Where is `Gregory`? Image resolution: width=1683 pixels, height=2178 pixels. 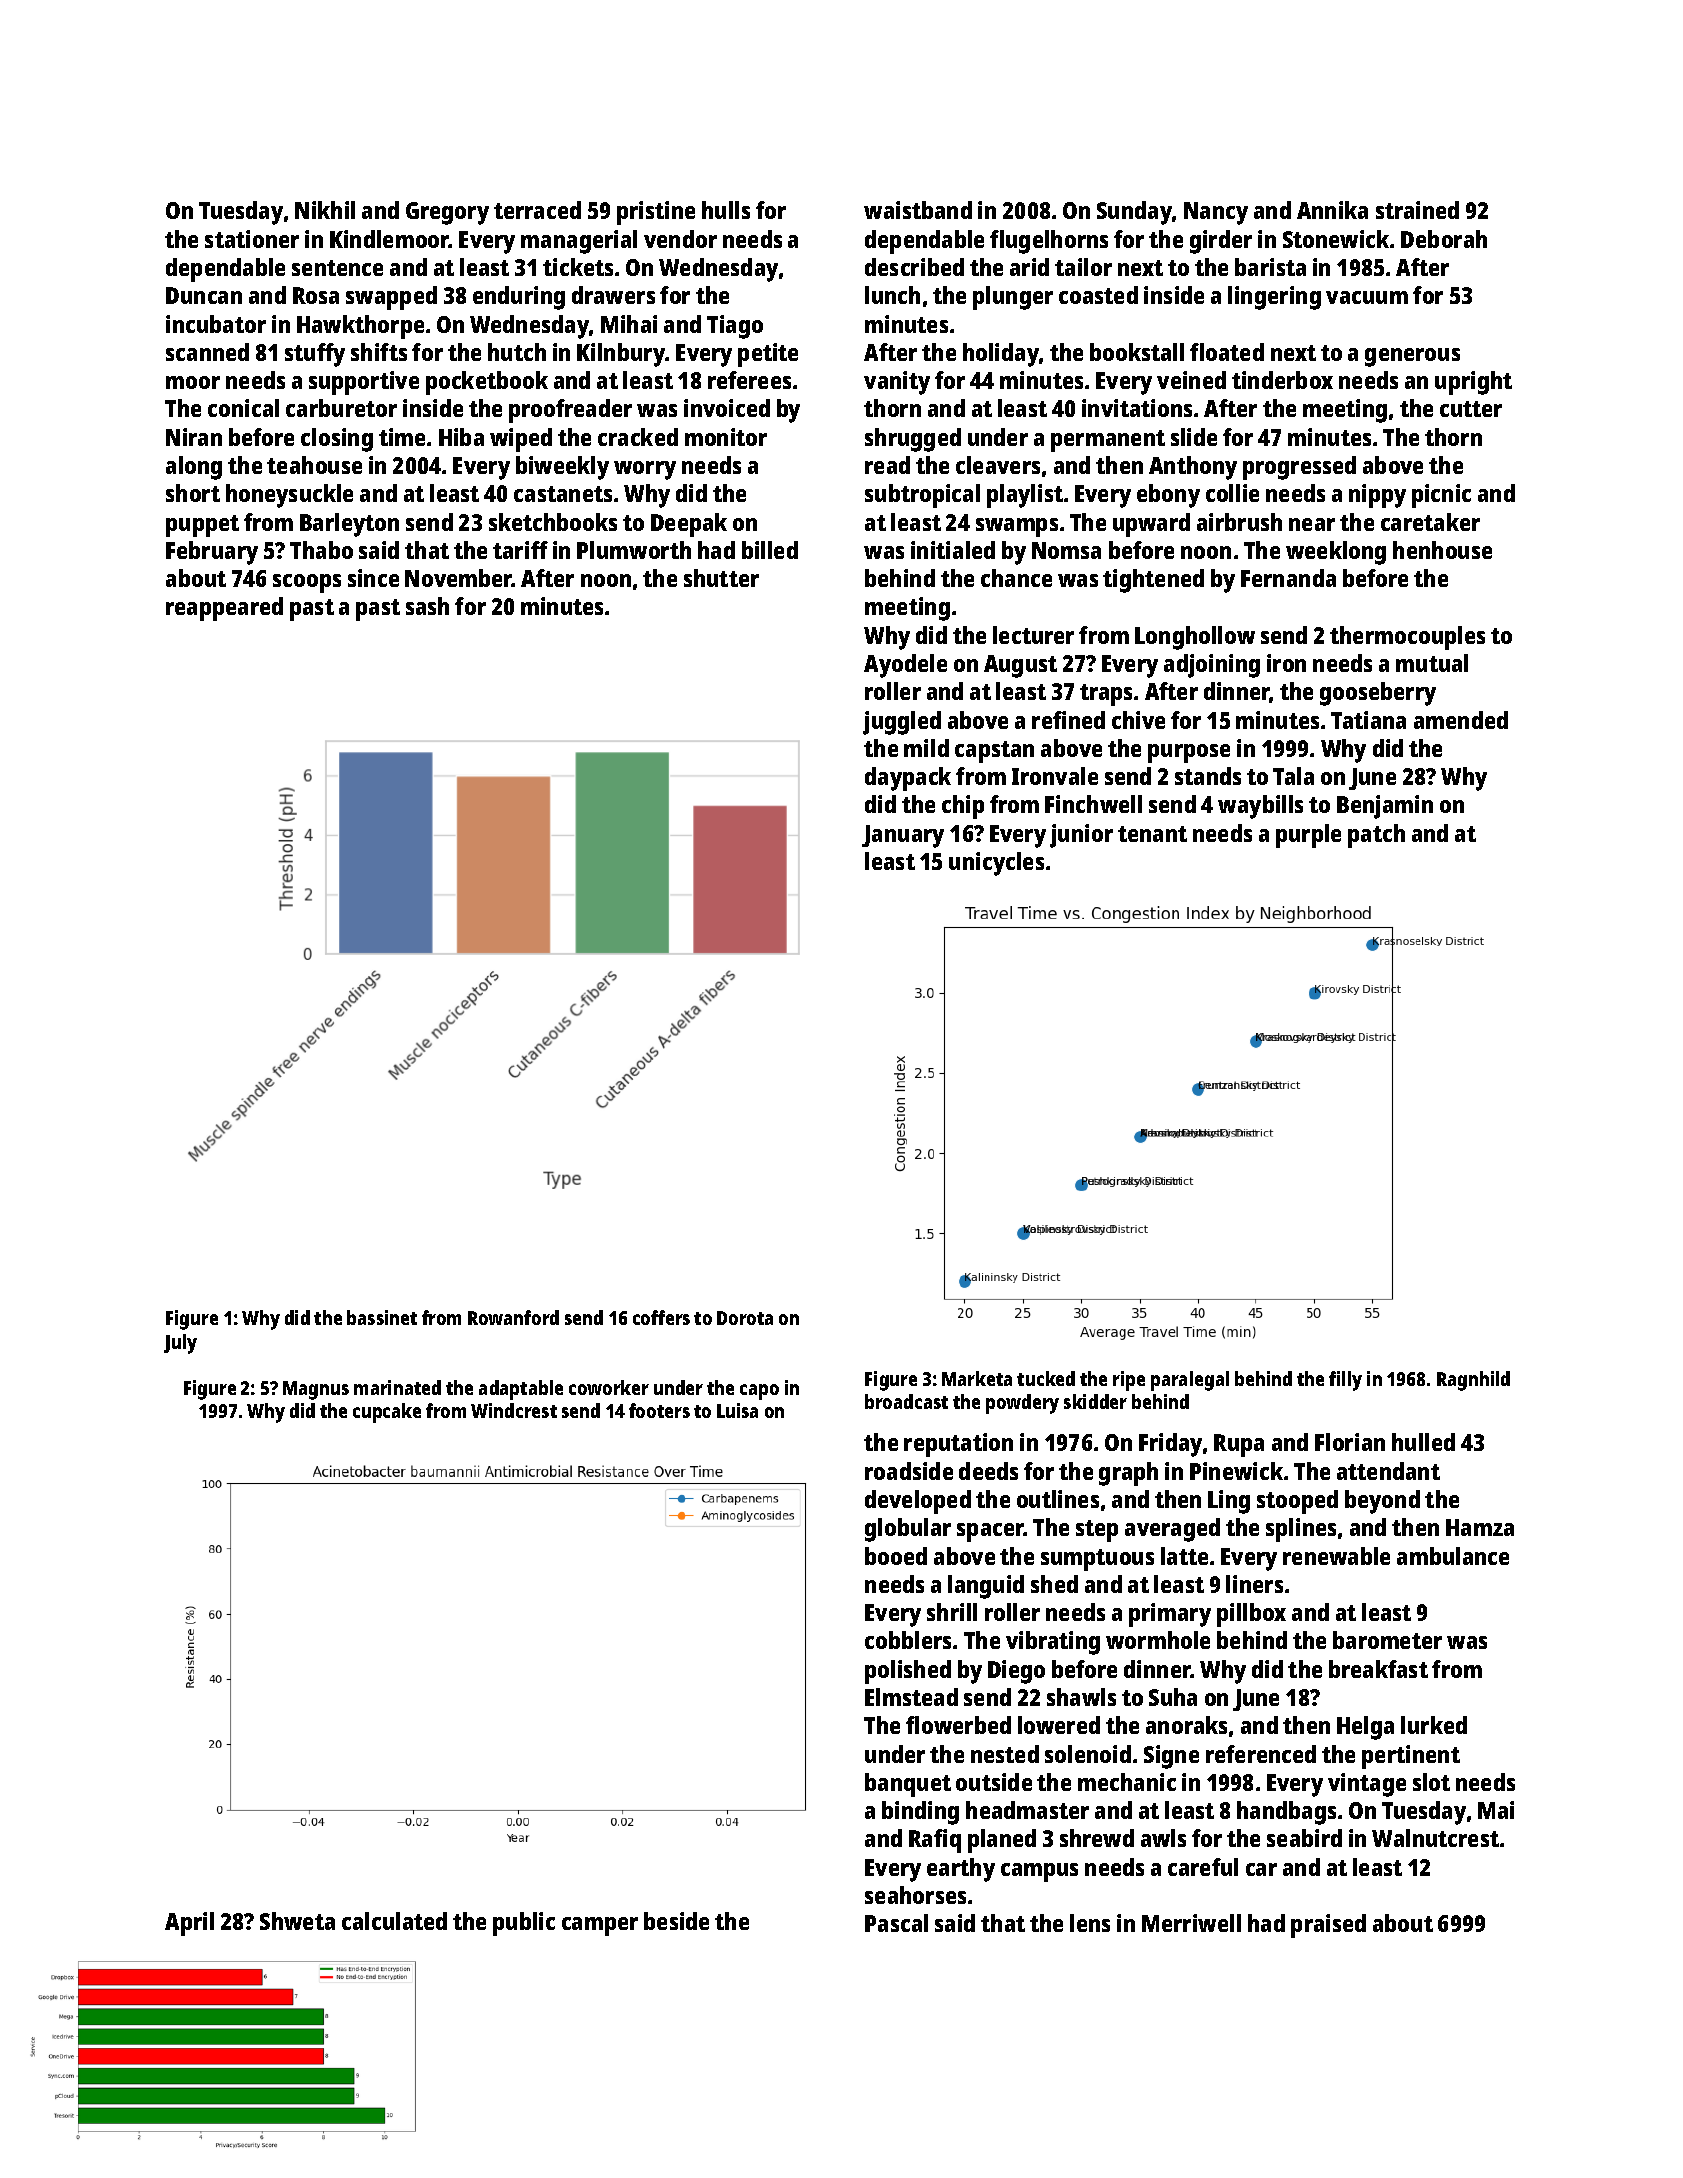
Gregory is located at coordinates (447, 213).
